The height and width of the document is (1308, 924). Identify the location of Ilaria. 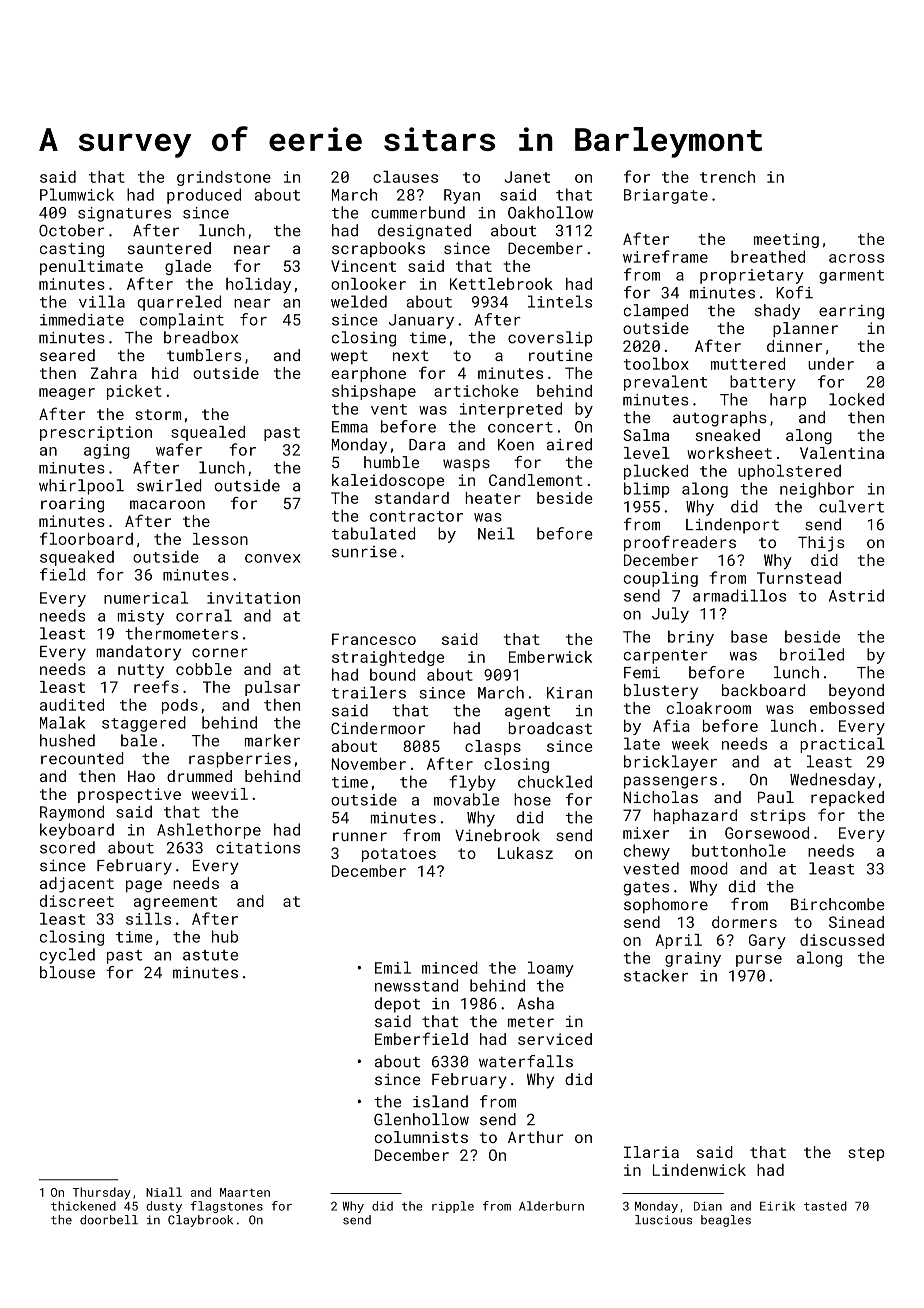
(651, 1152).
